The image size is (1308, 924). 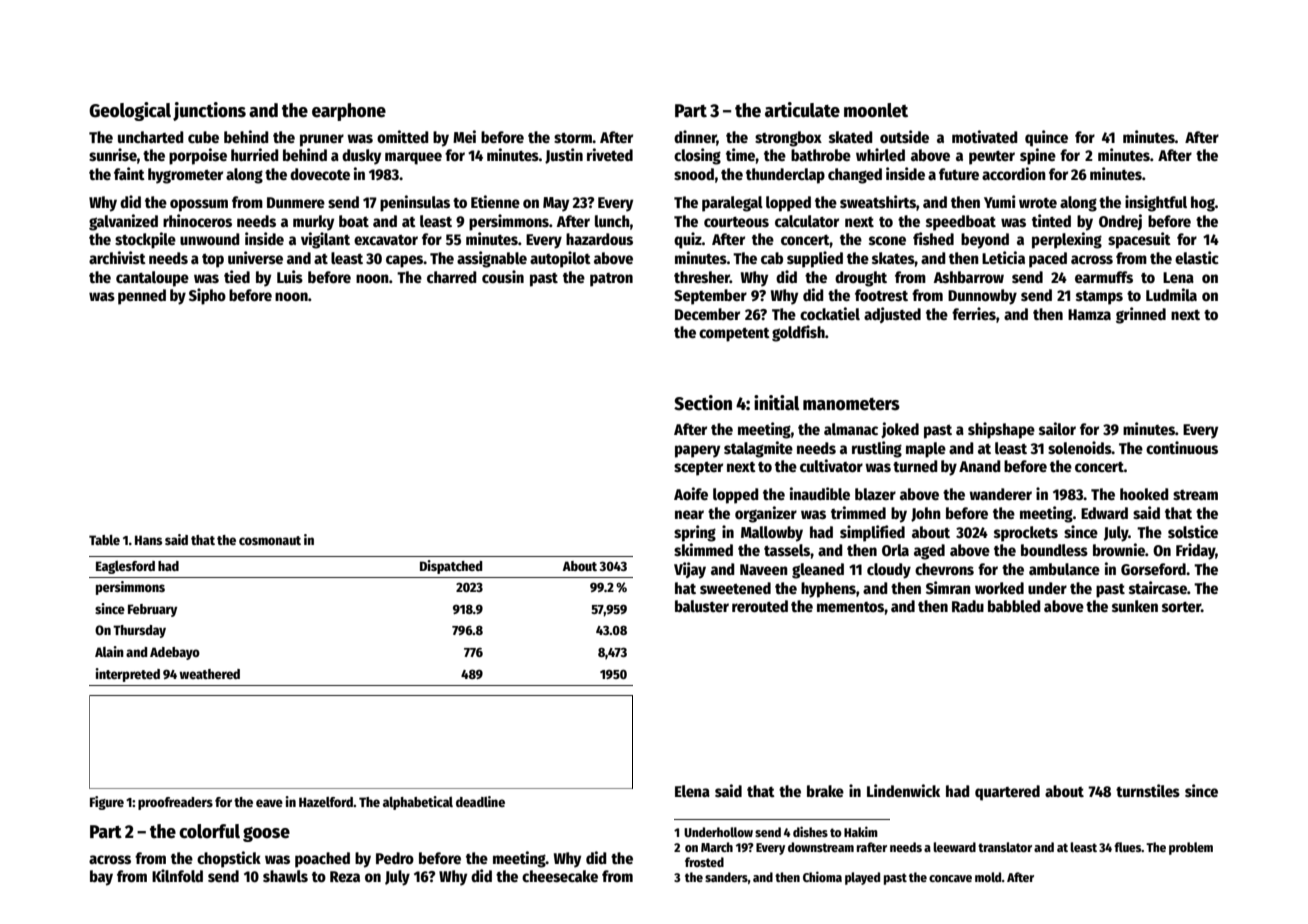 I want to click on turnstiles, so click(x=1148, y=791).
